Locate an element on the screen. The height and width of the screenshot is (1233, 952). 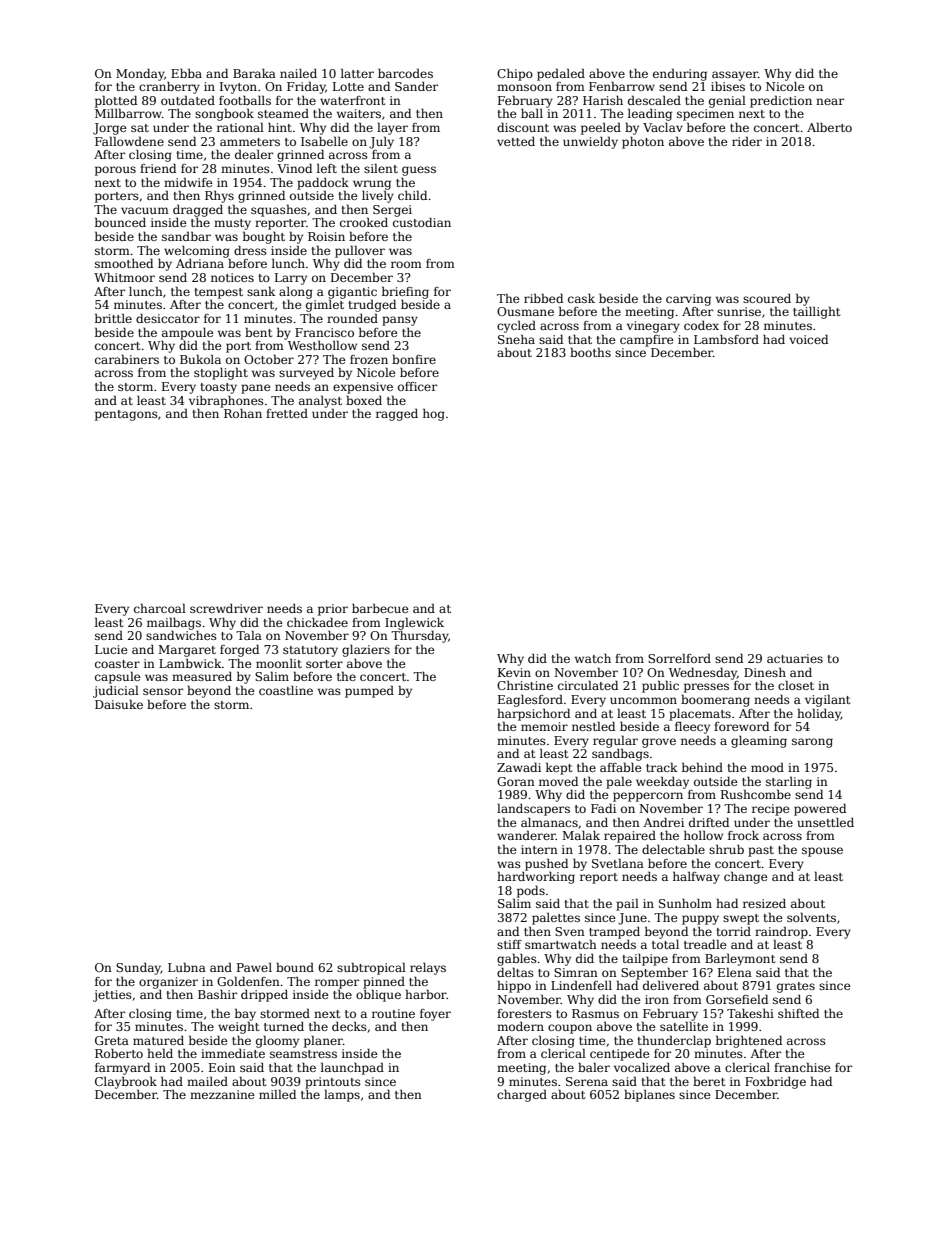
Claybrook is located at coordinates (126, 1082).
